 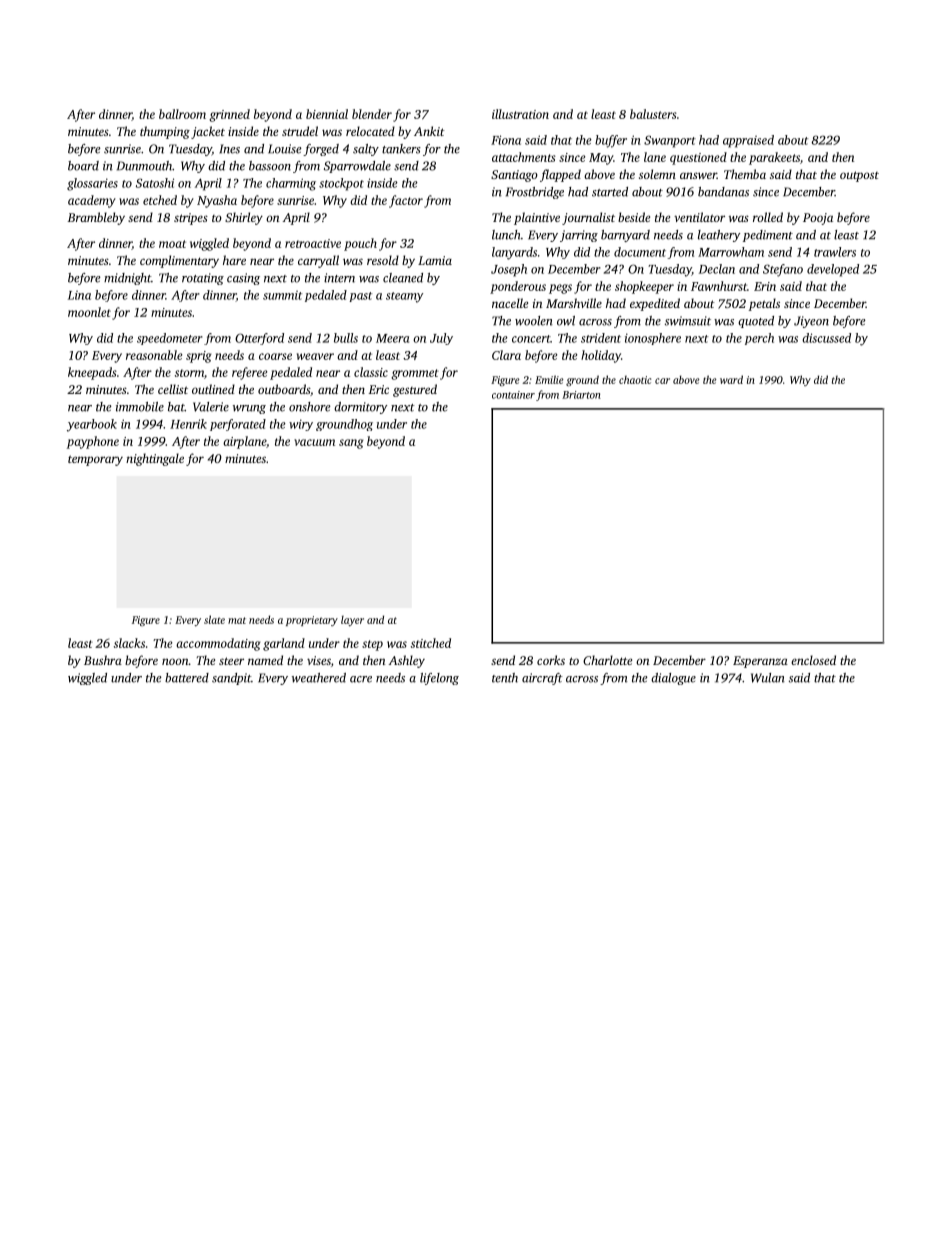 I want to click on sang, so click(x=351, y=444).
